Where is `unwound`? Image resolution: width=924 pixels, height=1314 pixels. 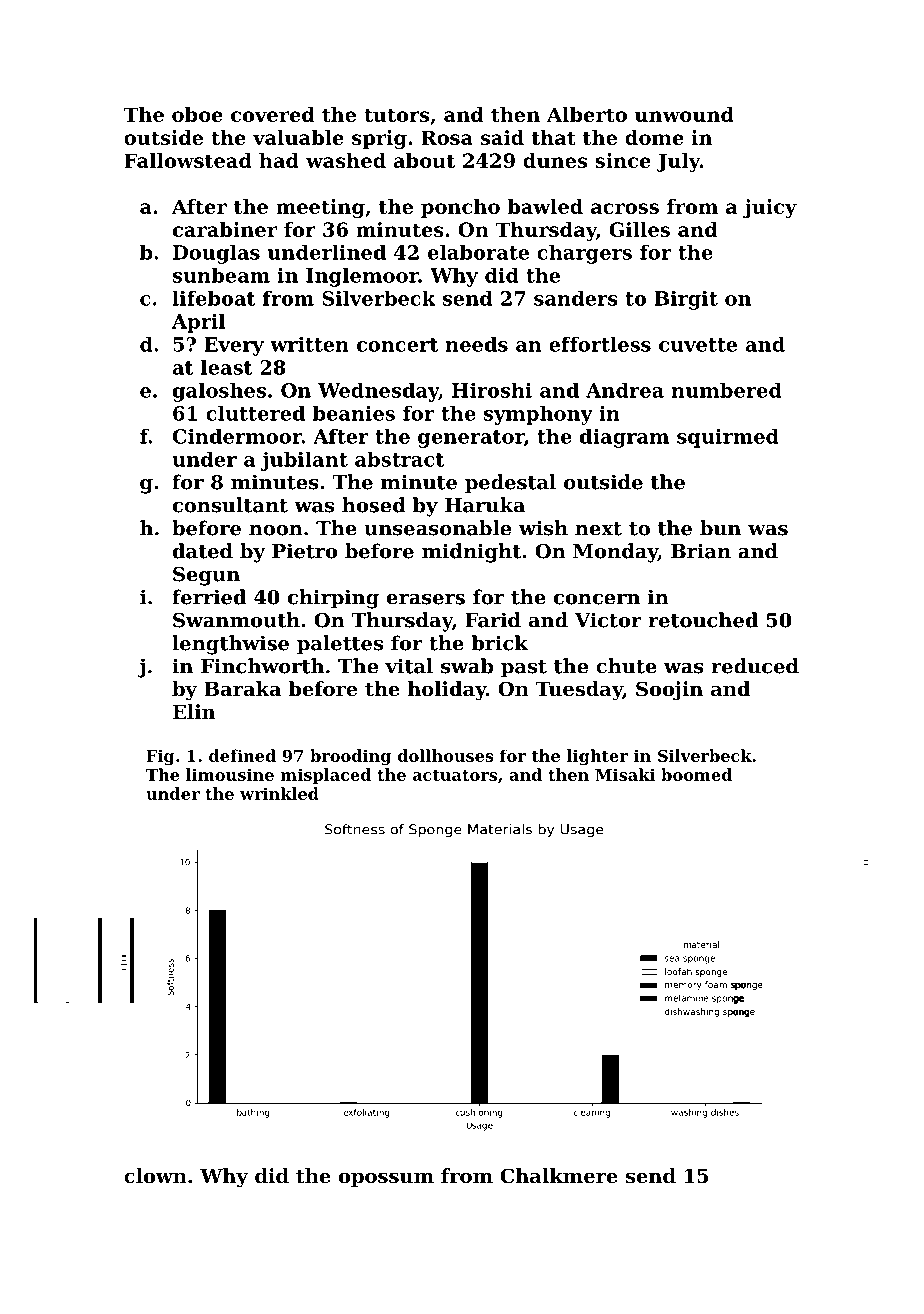 unwound is located at coordinates (684, 114).
